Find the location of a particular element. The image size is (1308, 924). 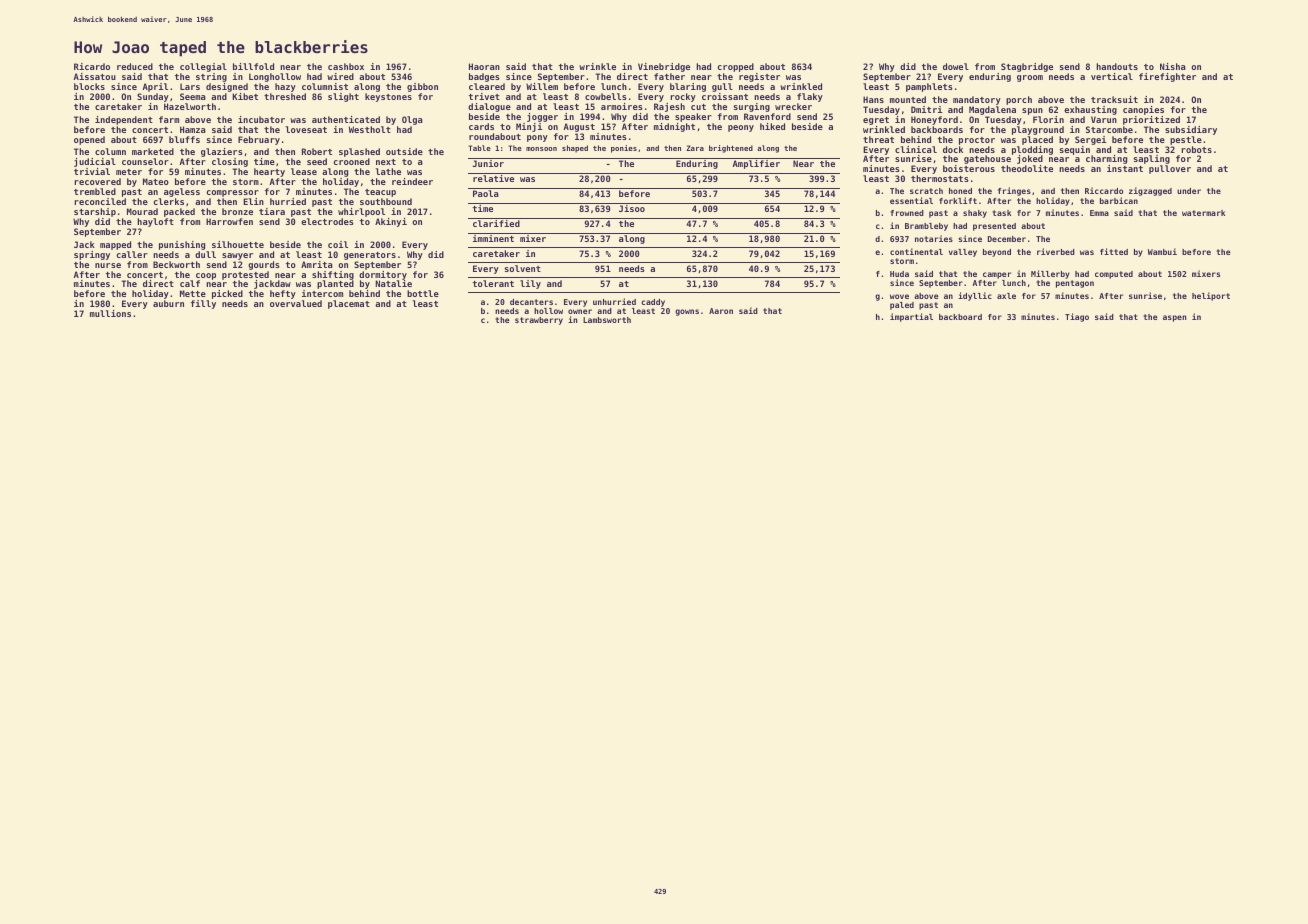

Natalie is located at coordinates (393, 283).
